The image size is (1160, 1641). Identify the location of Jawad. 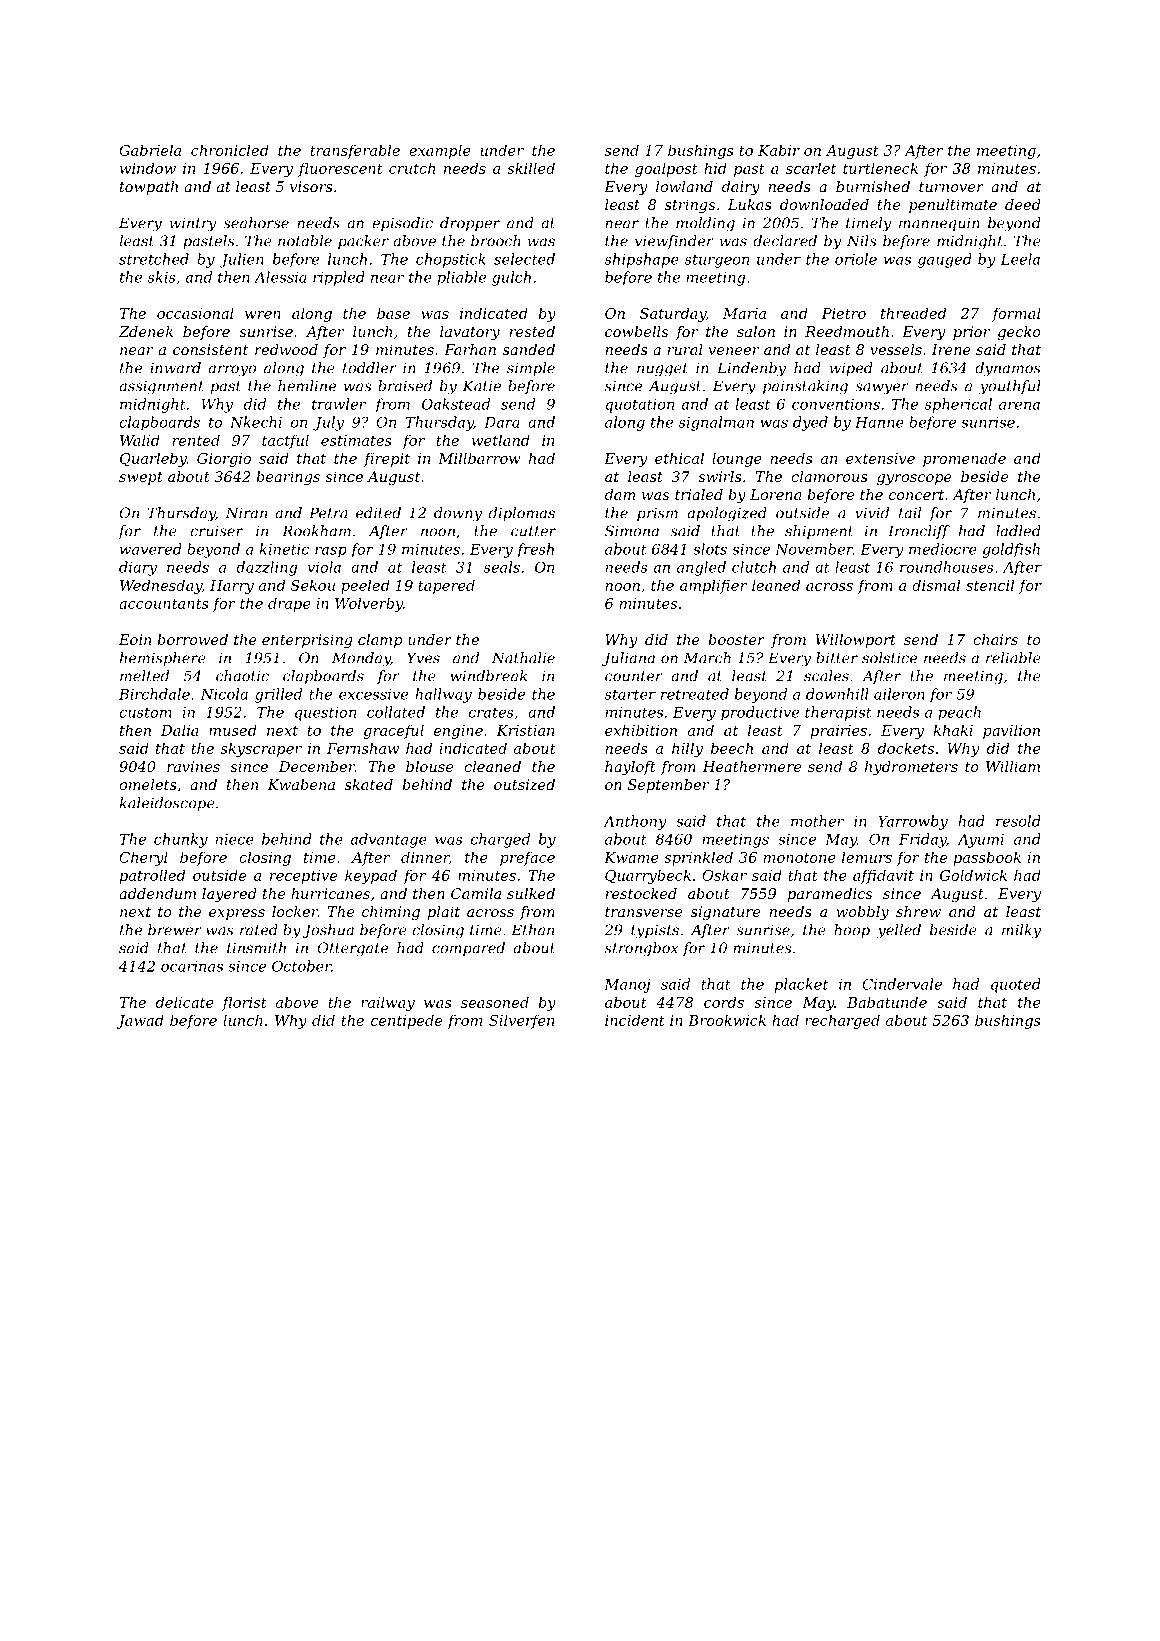
(140, 1021).
